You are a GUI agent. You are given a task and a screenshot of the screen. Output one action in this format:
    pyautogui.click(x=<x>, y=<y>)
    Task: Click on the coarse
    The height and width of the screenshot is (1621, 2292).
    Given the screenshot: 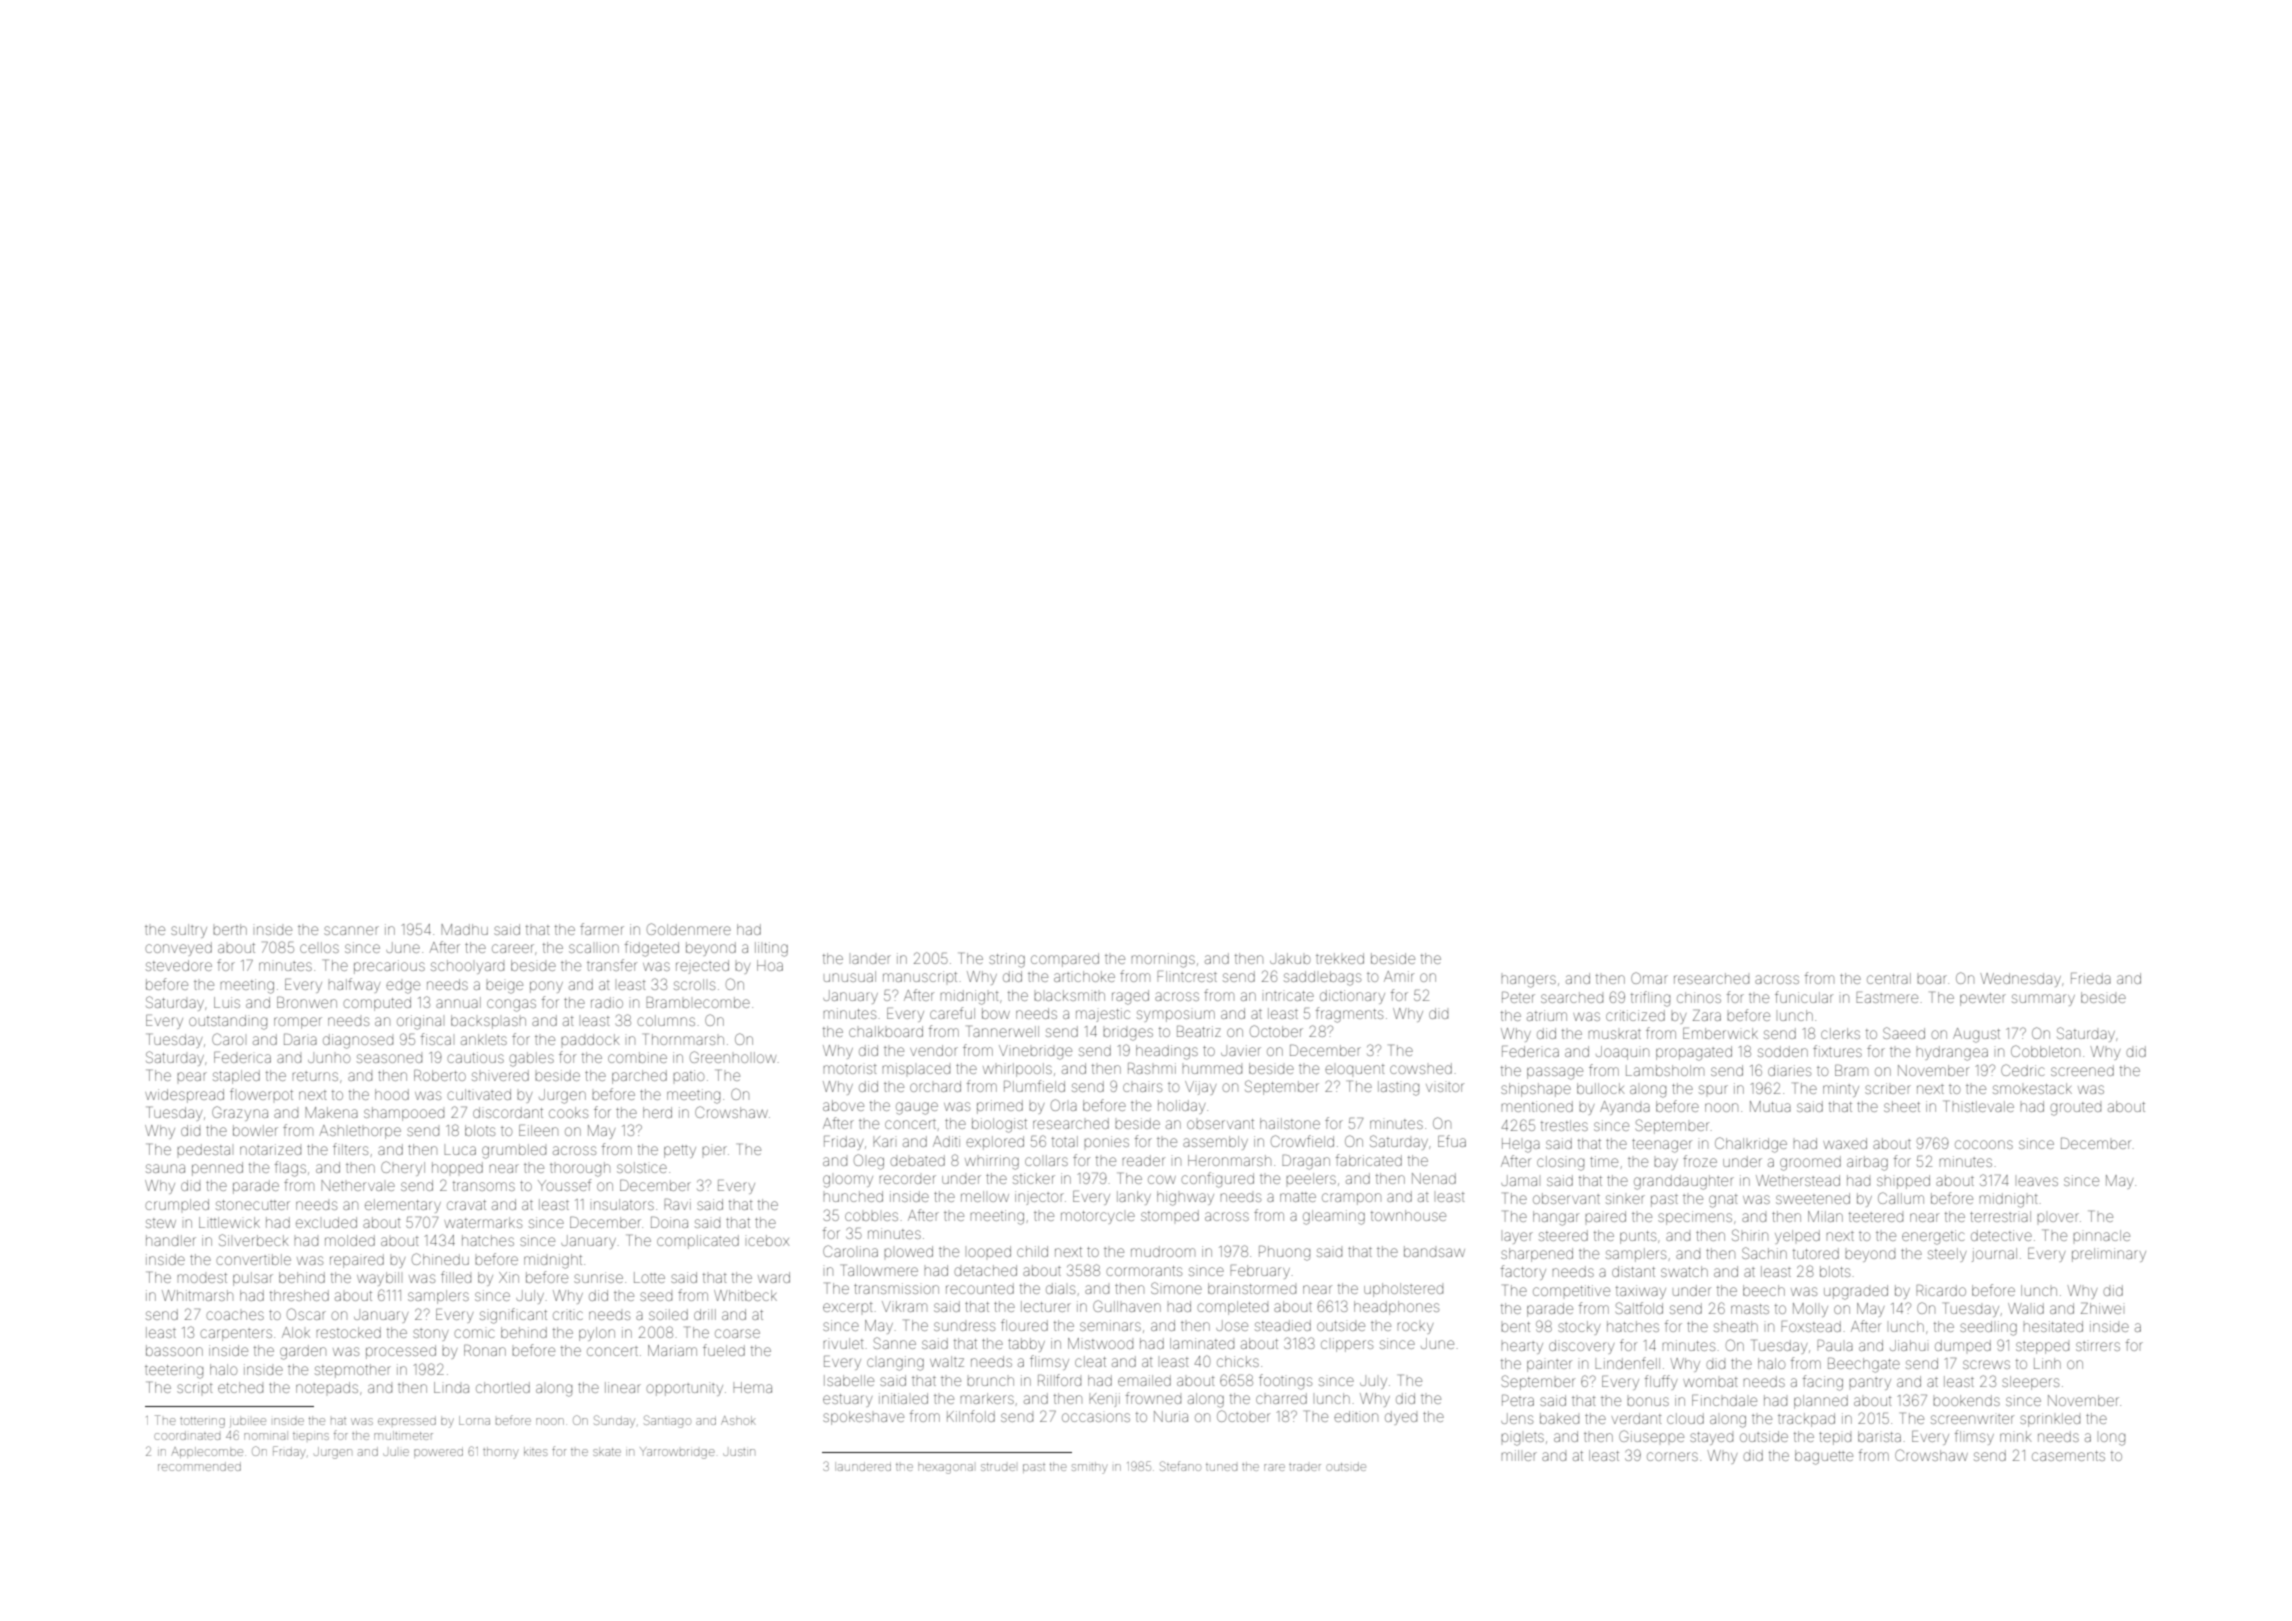 What is the action you would take?
    pyautogui.click(x=737, y=1333)
